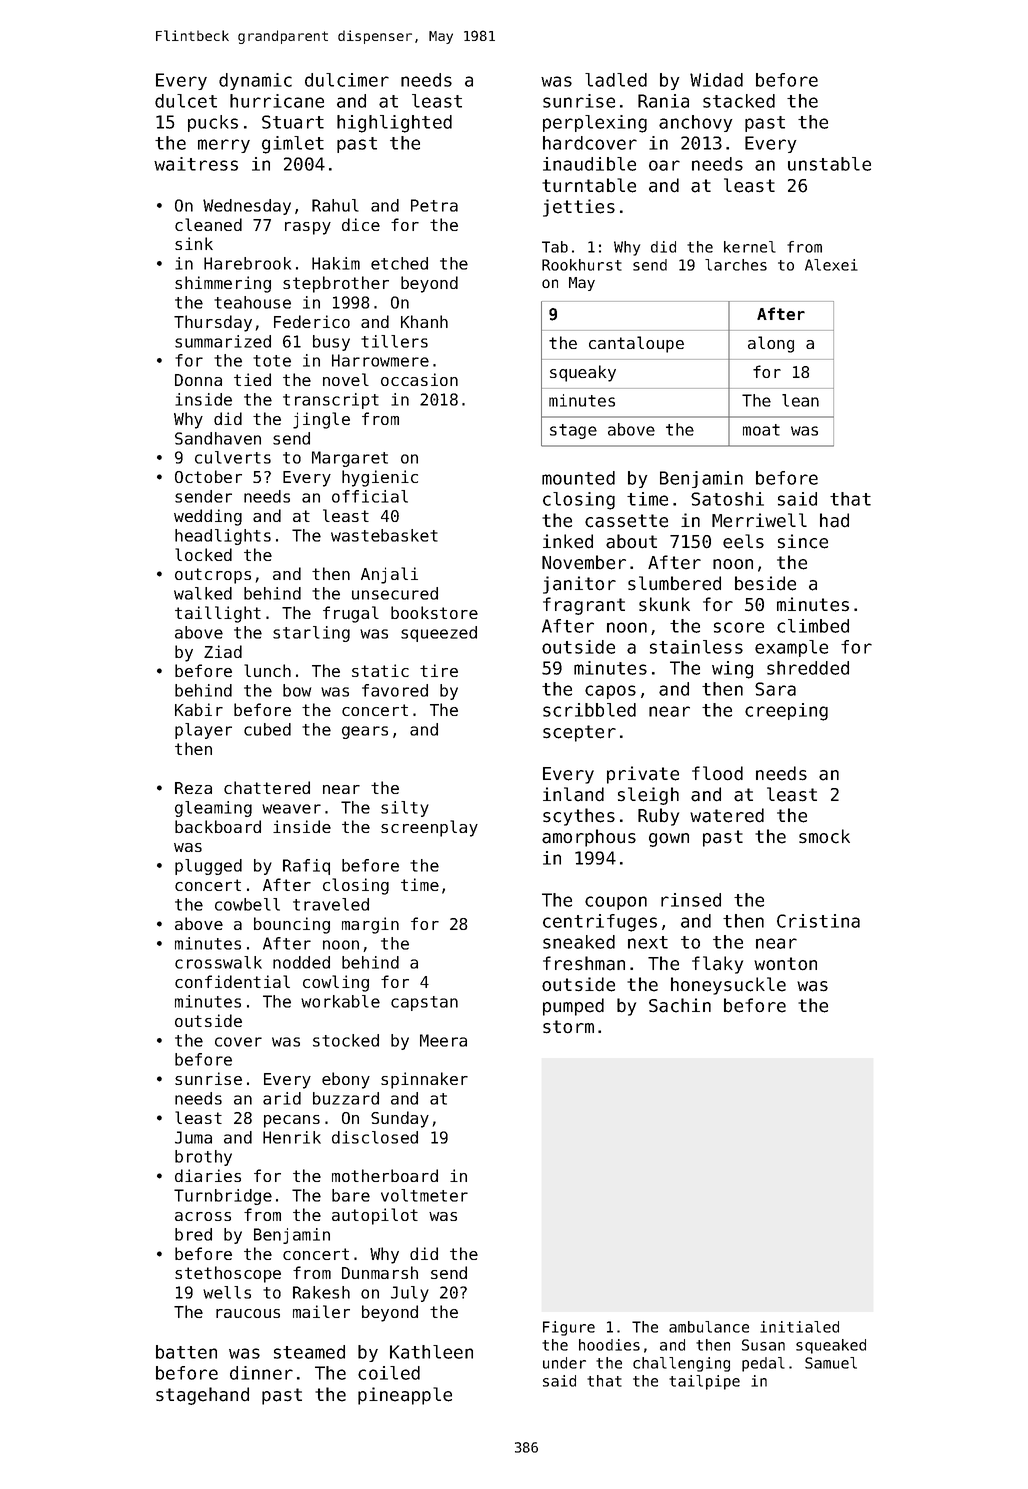 The image size is (1028, 1489). Describe the element at coordinates (384, 535) in the document. I see `wastebasket` at that location.
